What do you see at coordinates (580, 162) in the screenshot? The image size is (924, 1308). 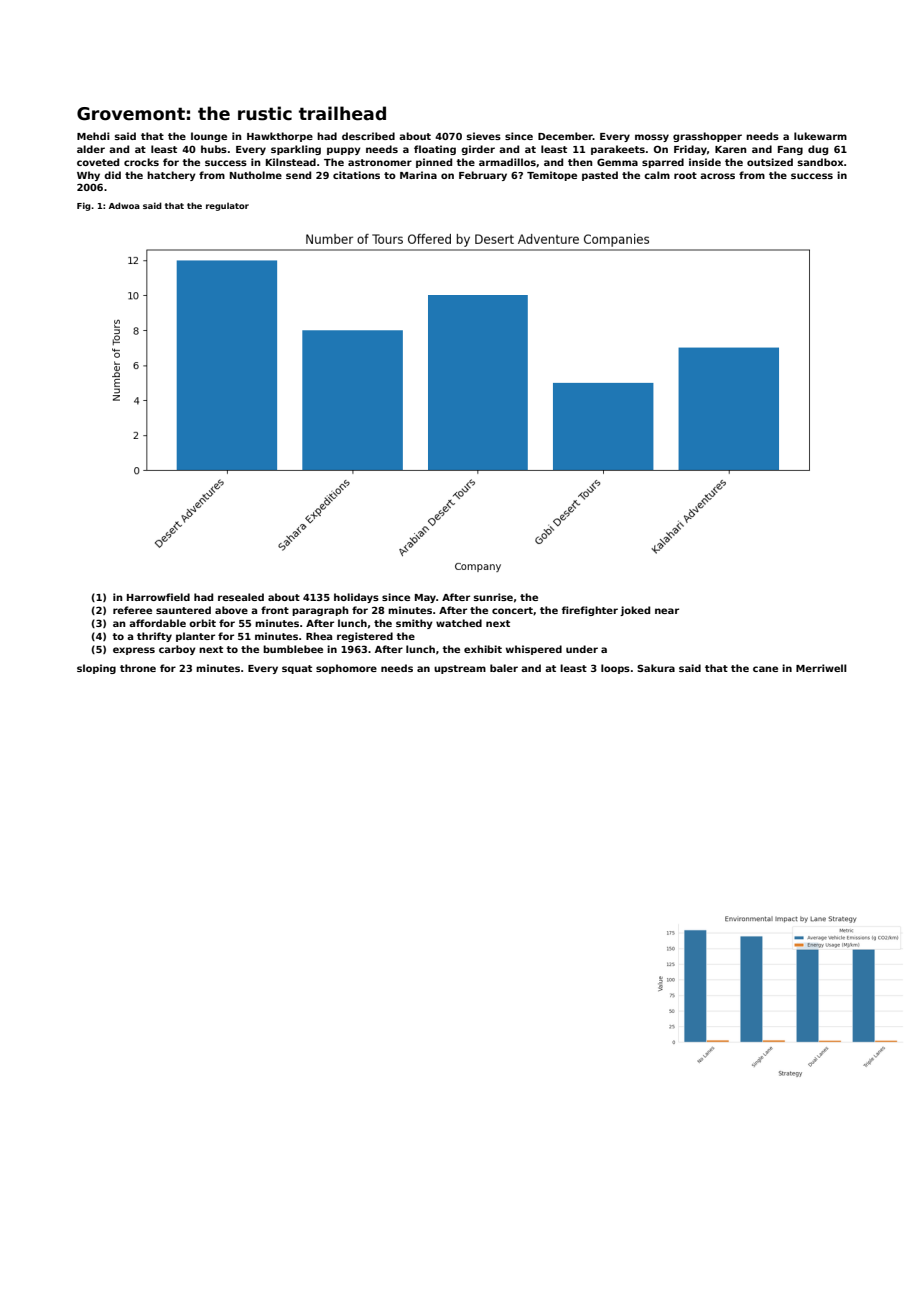 I see `then` at bounding box center [580, 162].
